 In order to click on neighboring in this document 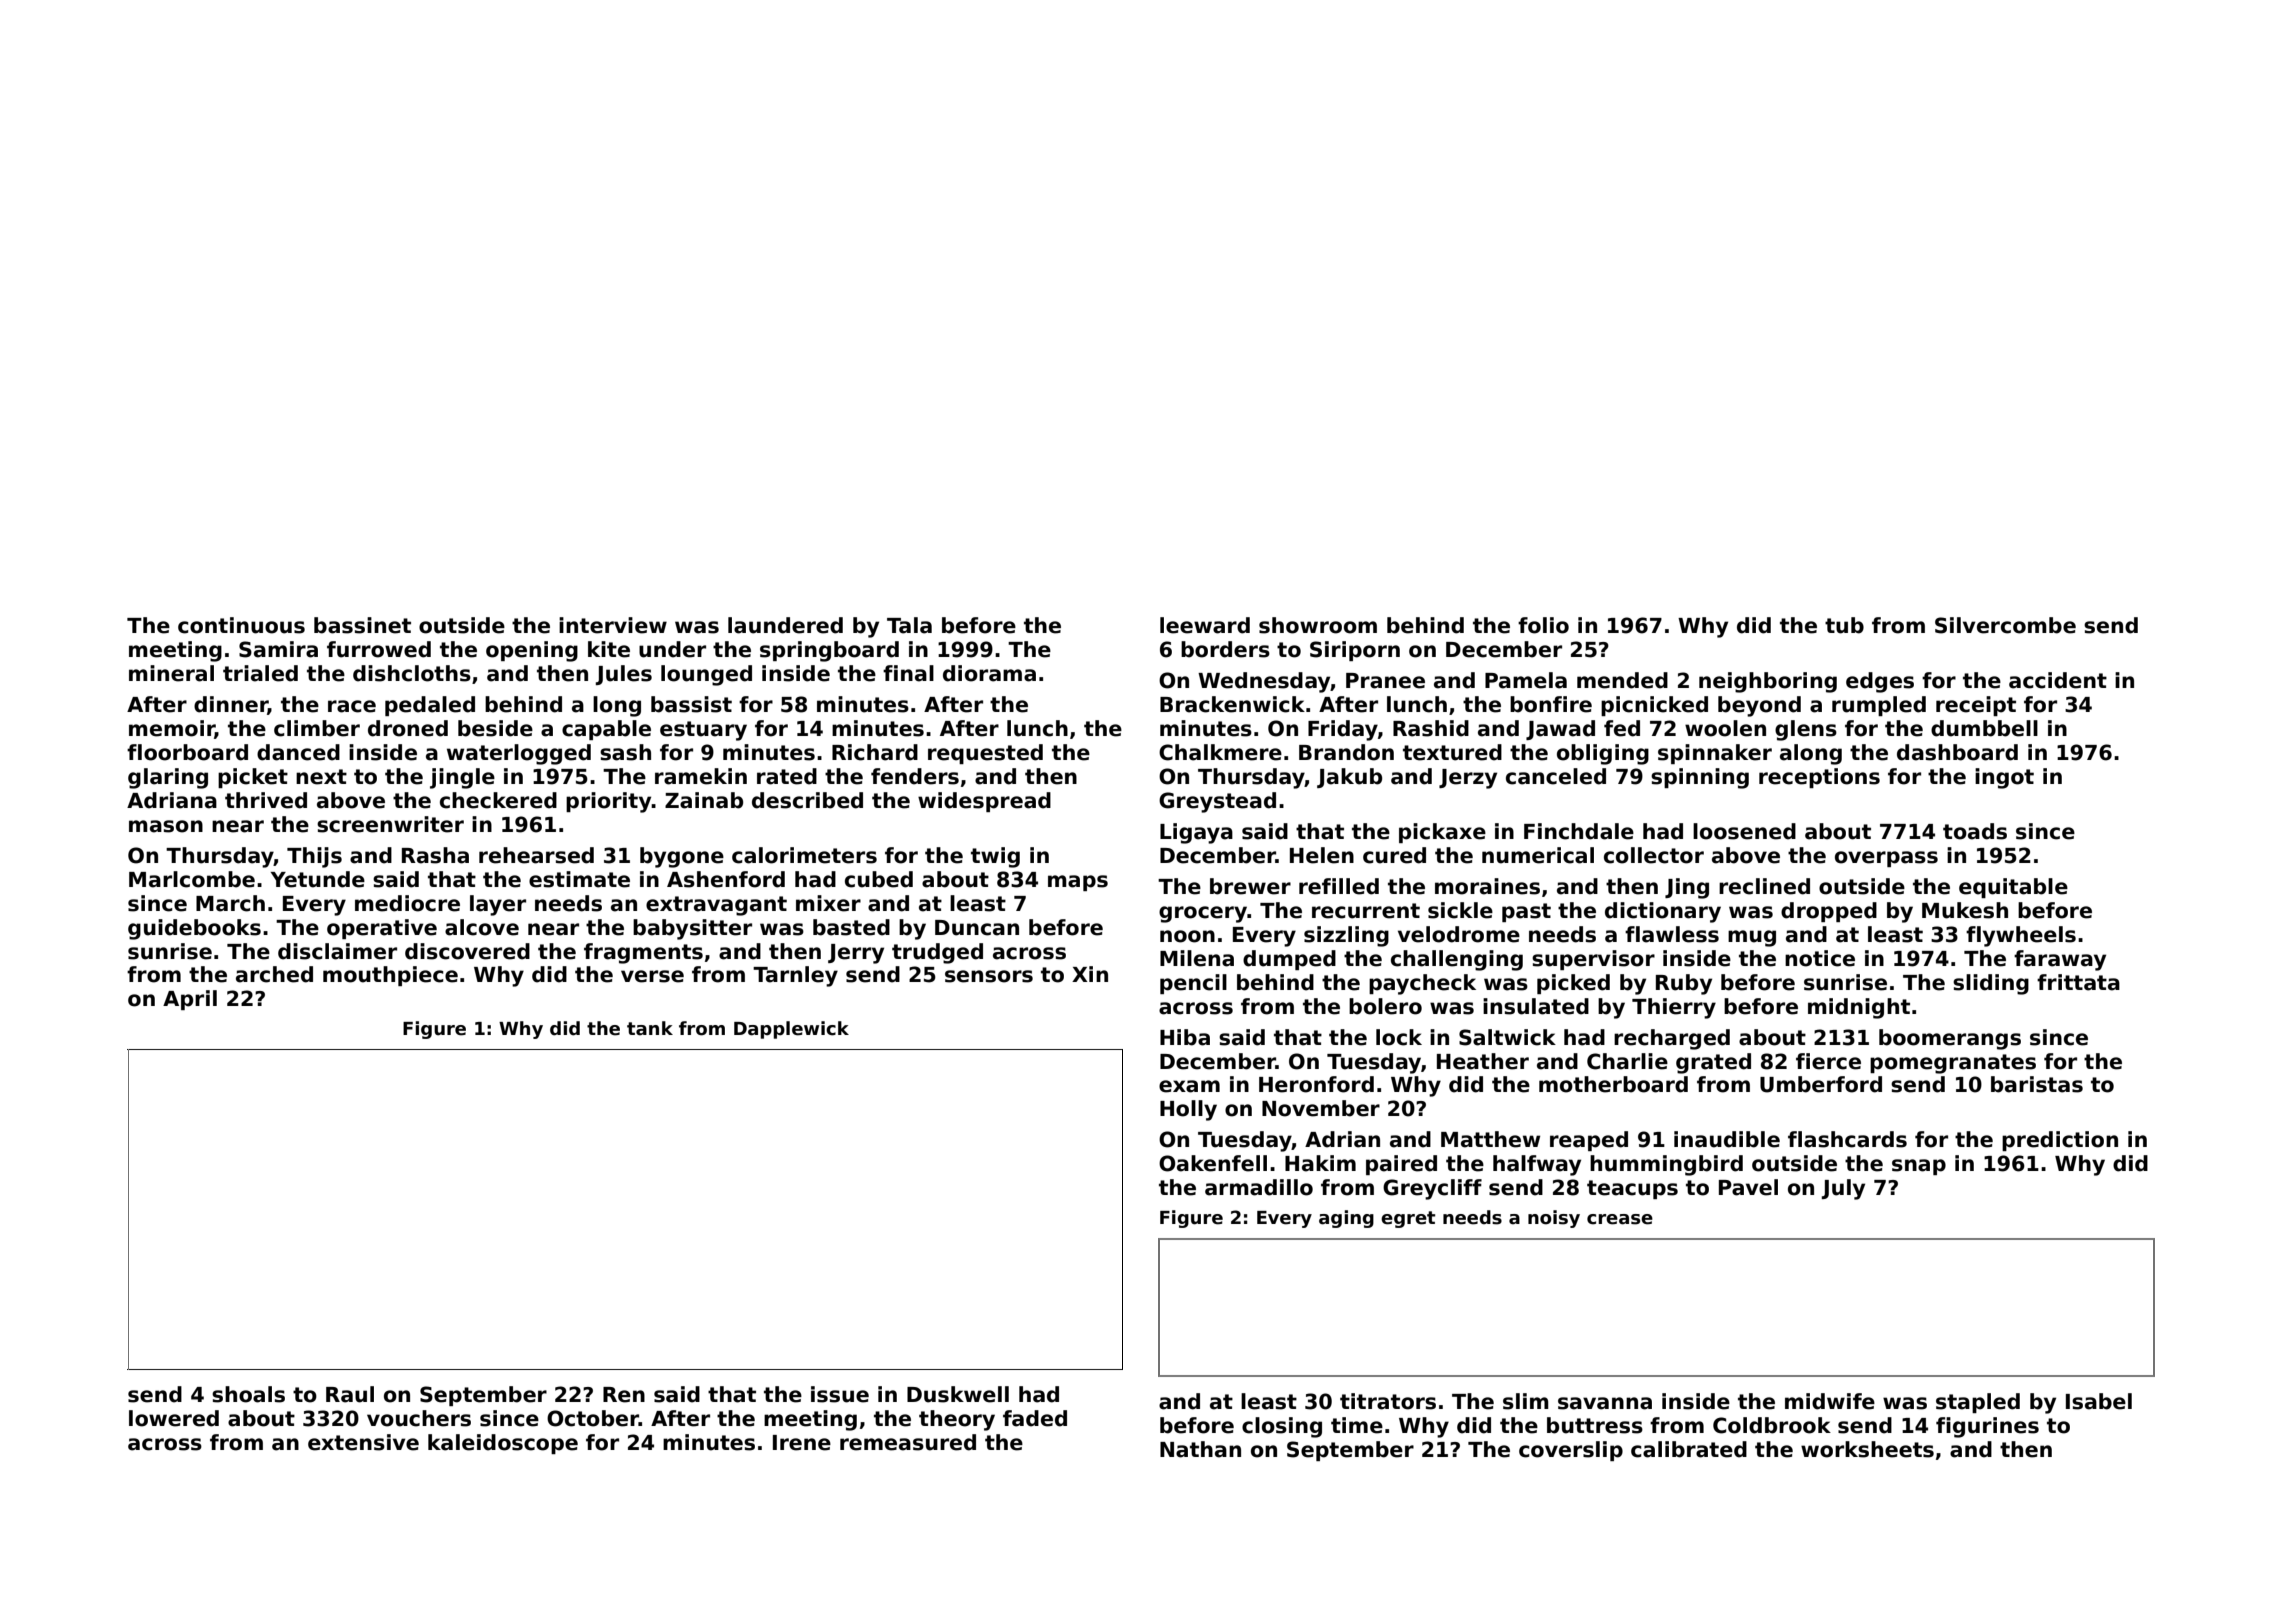, I will do `click(1768, 682)`.
